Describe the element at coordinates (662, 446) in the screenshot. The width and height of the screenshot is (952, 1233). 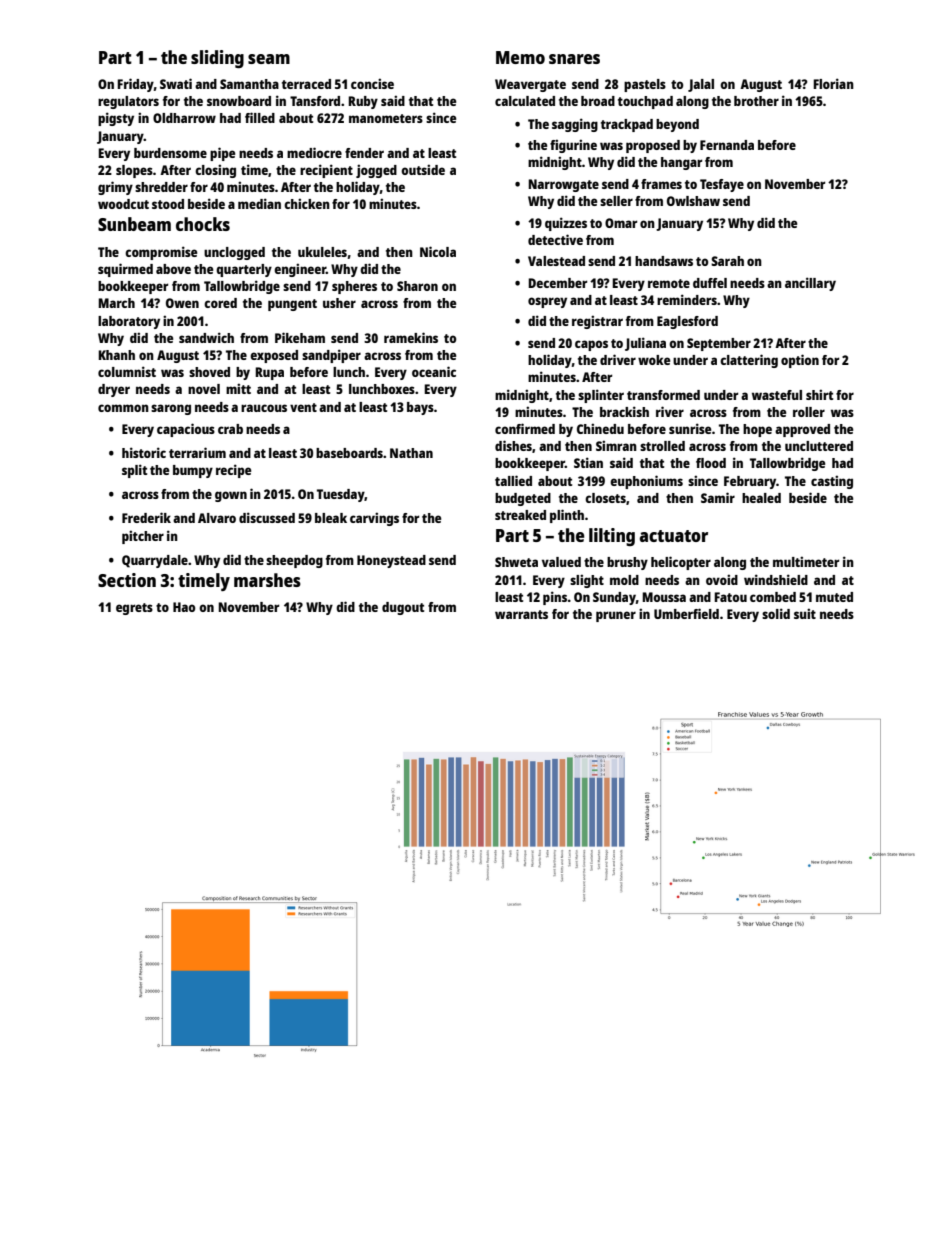
I see `strolled` at that location.
